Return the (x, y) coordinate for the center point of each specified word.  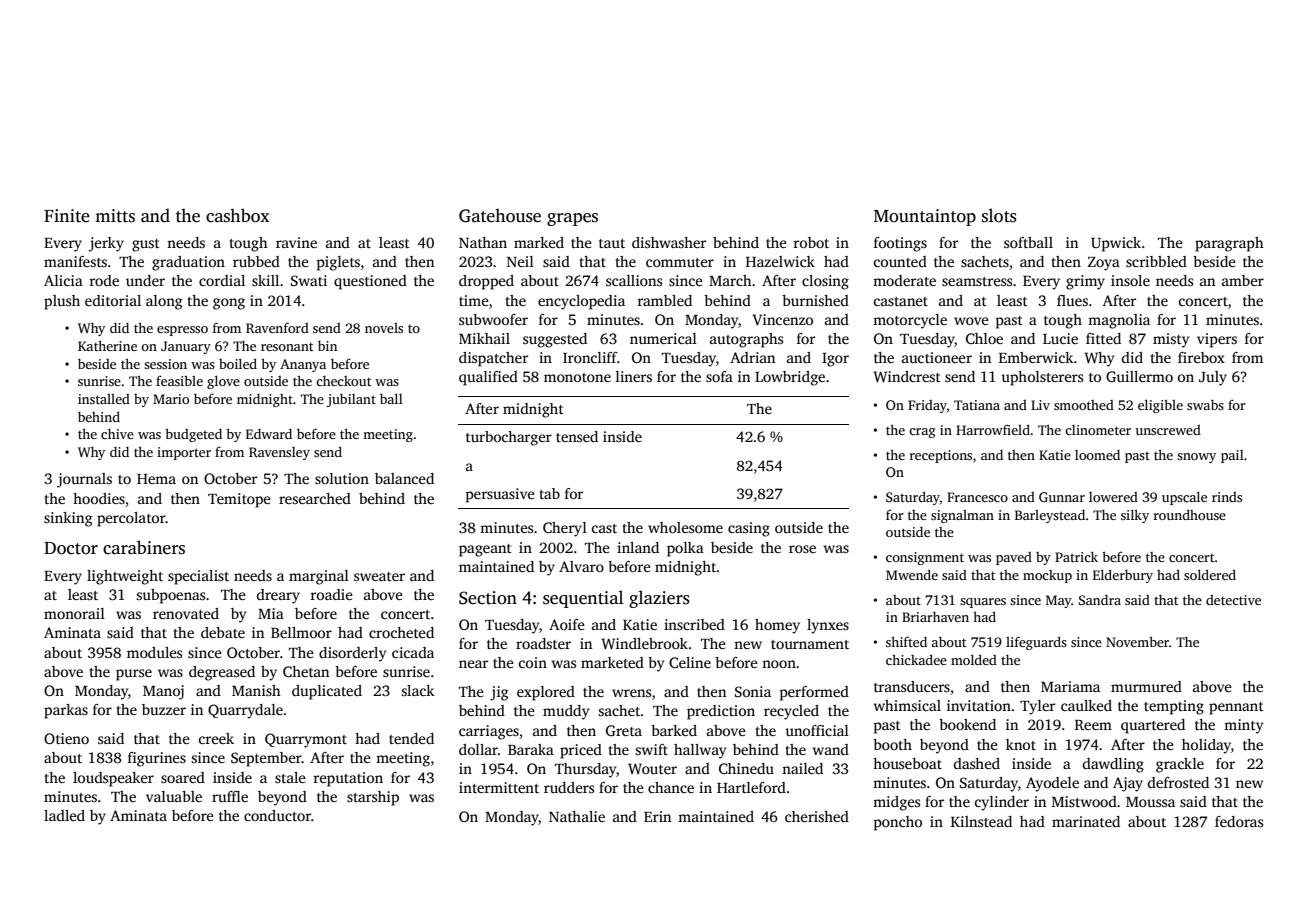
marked (539, 242)
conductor (277, 815)
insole (1130, 280)
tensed (577, 436)
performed (814, 693)
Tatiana (977, 405)
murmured (1146, 686)
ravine (296, 242)
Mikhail (484, 338)
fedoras (1239, 821)
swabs (1205, 404)
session (165, 364)
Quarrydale (245, 711)
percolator (131, 519)
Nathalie (577, 816)
